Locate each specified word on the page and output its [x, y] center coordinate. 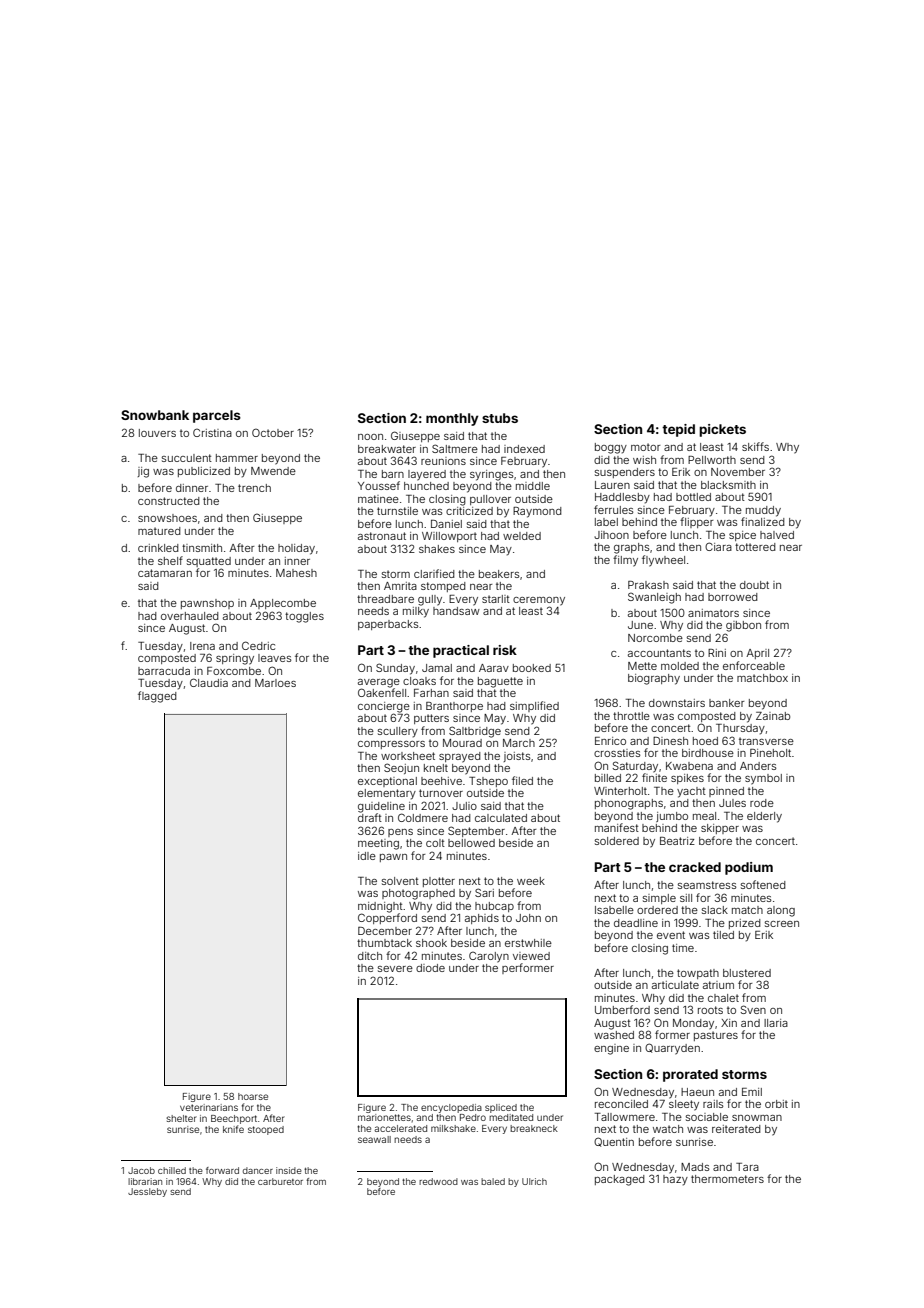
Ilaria [776, 1023]
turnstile [397, 511]
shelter [181, 1118]
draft [370, 817]
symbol [763, 779]
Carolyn [489, 957]
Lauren [612, 485]
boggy [611, 448]
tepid [678, 430]
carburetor [280, 1181]
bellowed [471, 843]
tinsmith [202, 548]
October [273, 432]
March [519, 743]
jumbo [672, 817]
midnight [380, 907]
